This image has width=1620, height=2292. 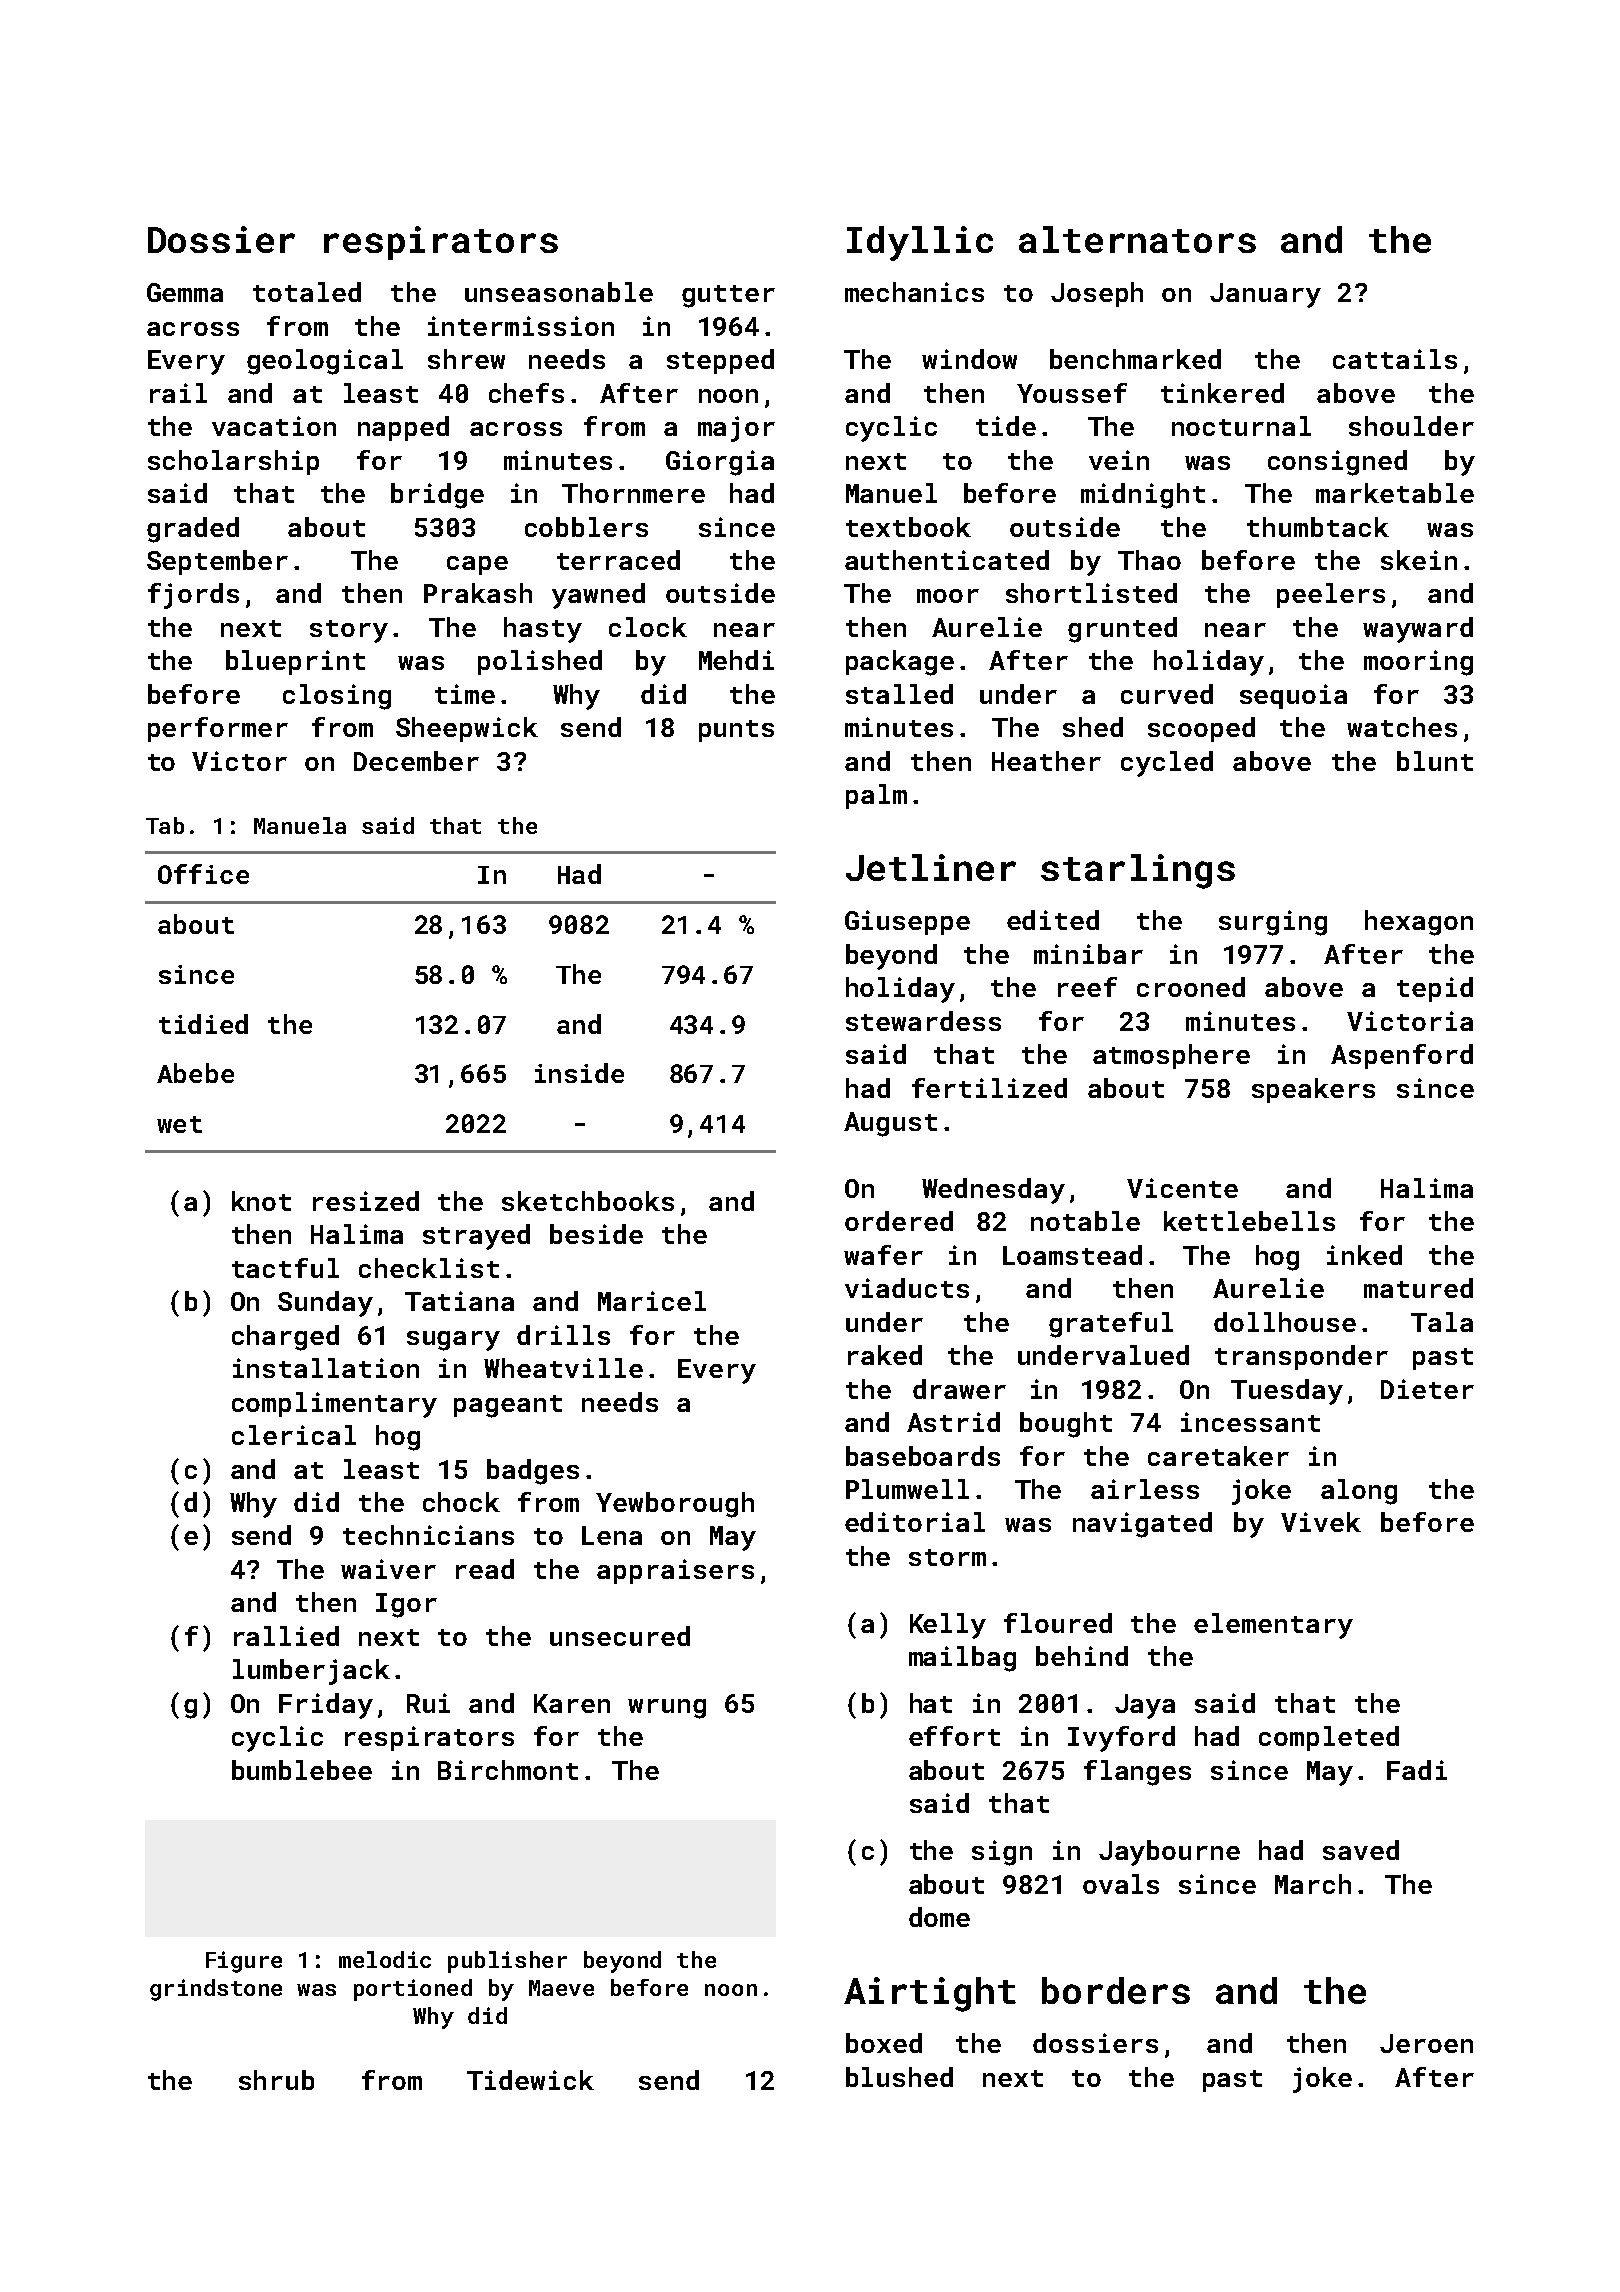 What do you see at coordinates (185, 292) in the image?
I see `Gemma` at bounding box center [185, 292].
